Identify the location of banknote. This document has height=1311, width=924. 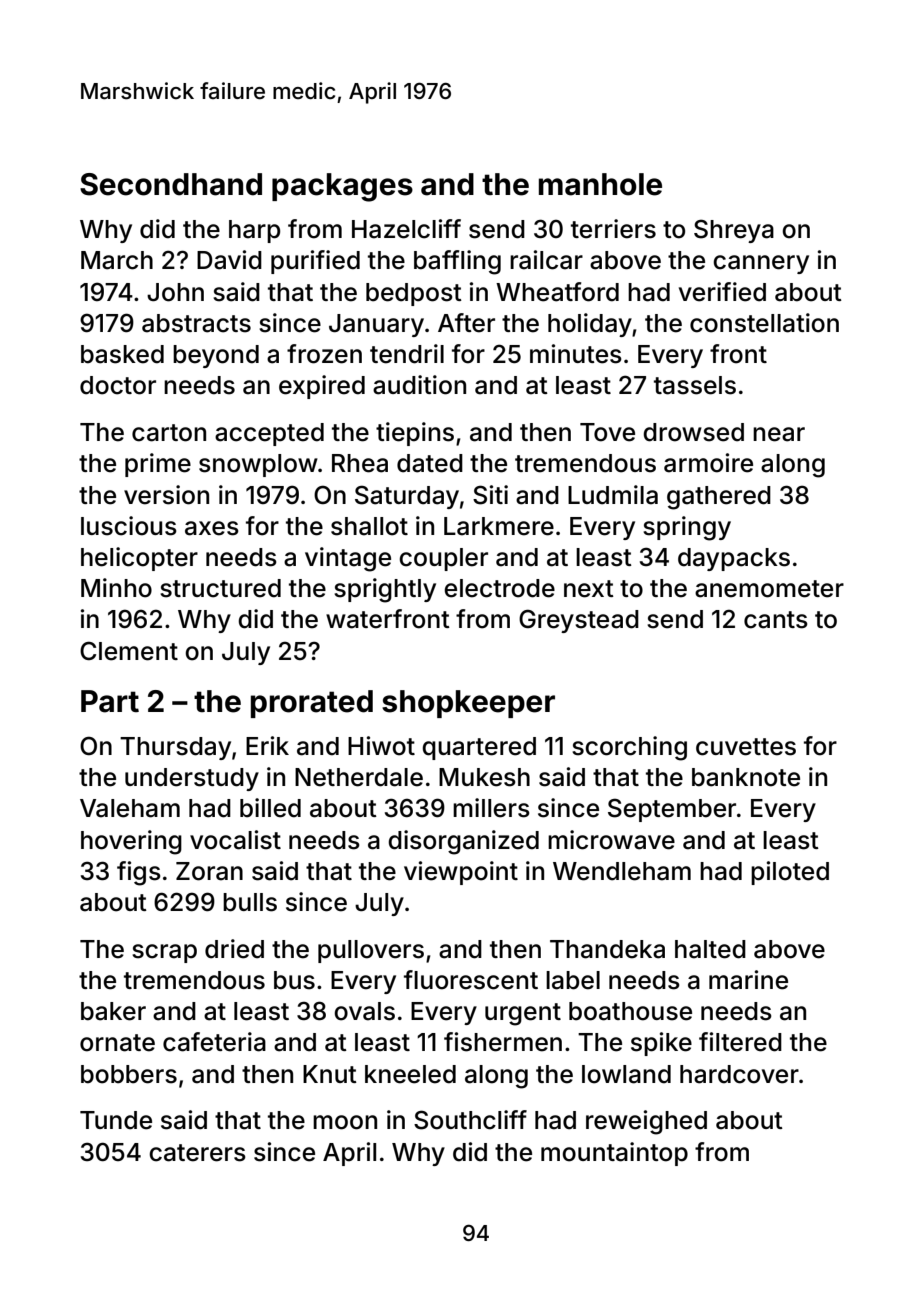
(746, 777).
